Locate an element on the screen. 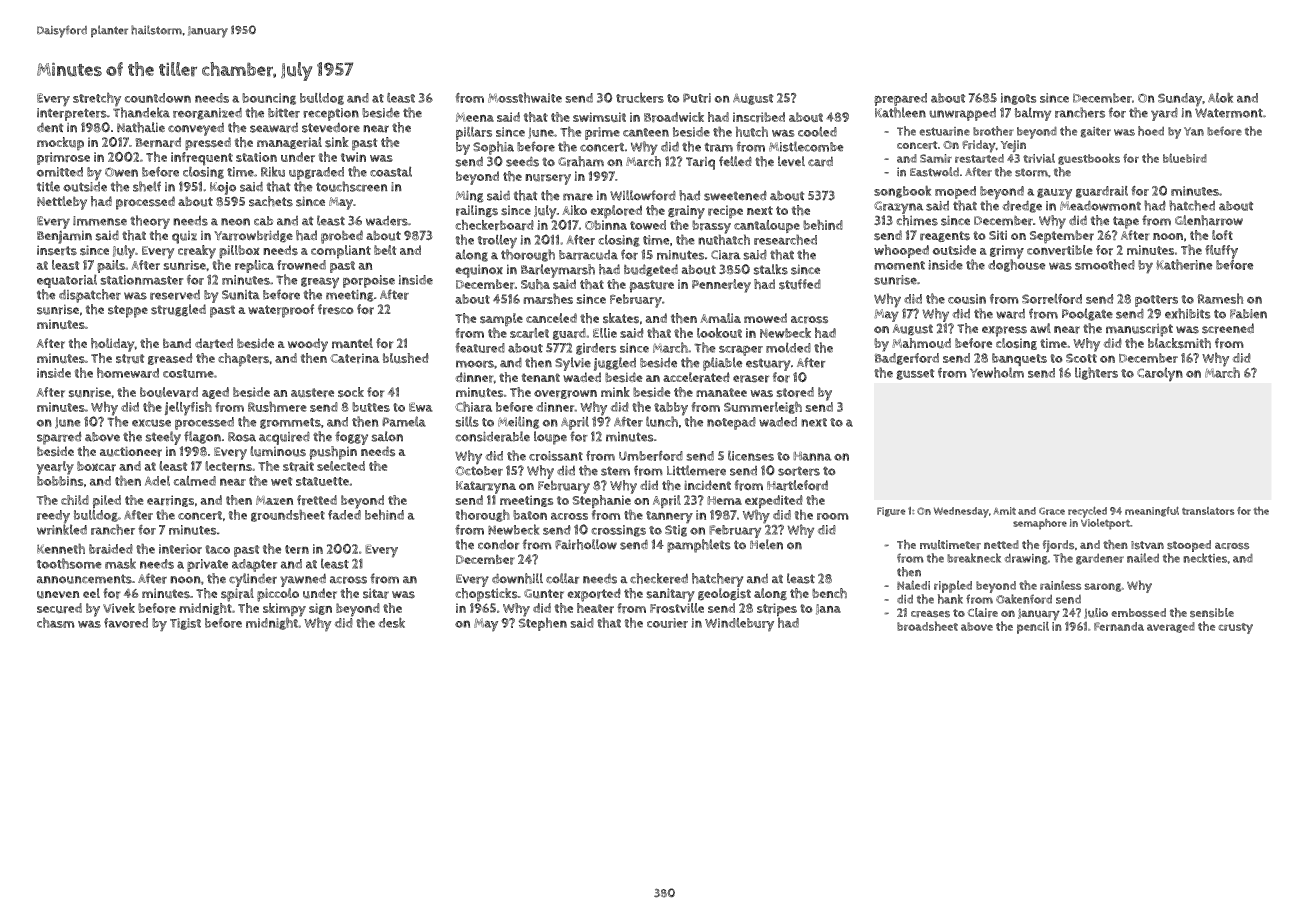  nursery is located at coordinates (548, 179).
